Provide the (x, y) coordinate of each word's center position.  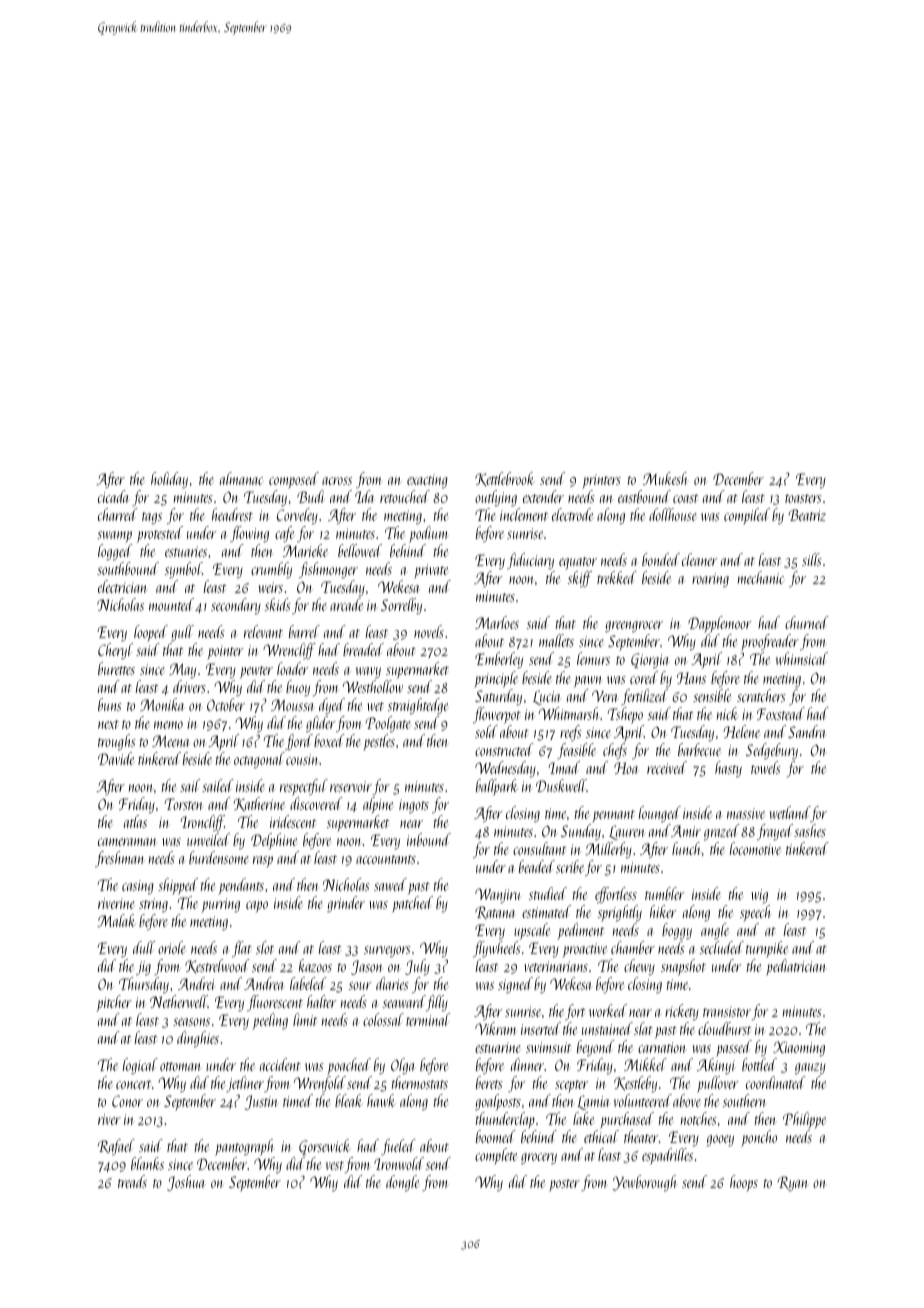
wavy (368, 672)
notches (699, 1118)
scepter (571, 1086)
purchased (627, 1120)
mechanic (761, 577)
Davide (116, 758)
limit (305, 1019)
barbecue (699, 749)
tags (152, 518)
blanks (147, 1163)
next (108, 724)
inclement (524, 514)
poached (349, 1066)
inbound (429, 839)
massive (746, 813)
